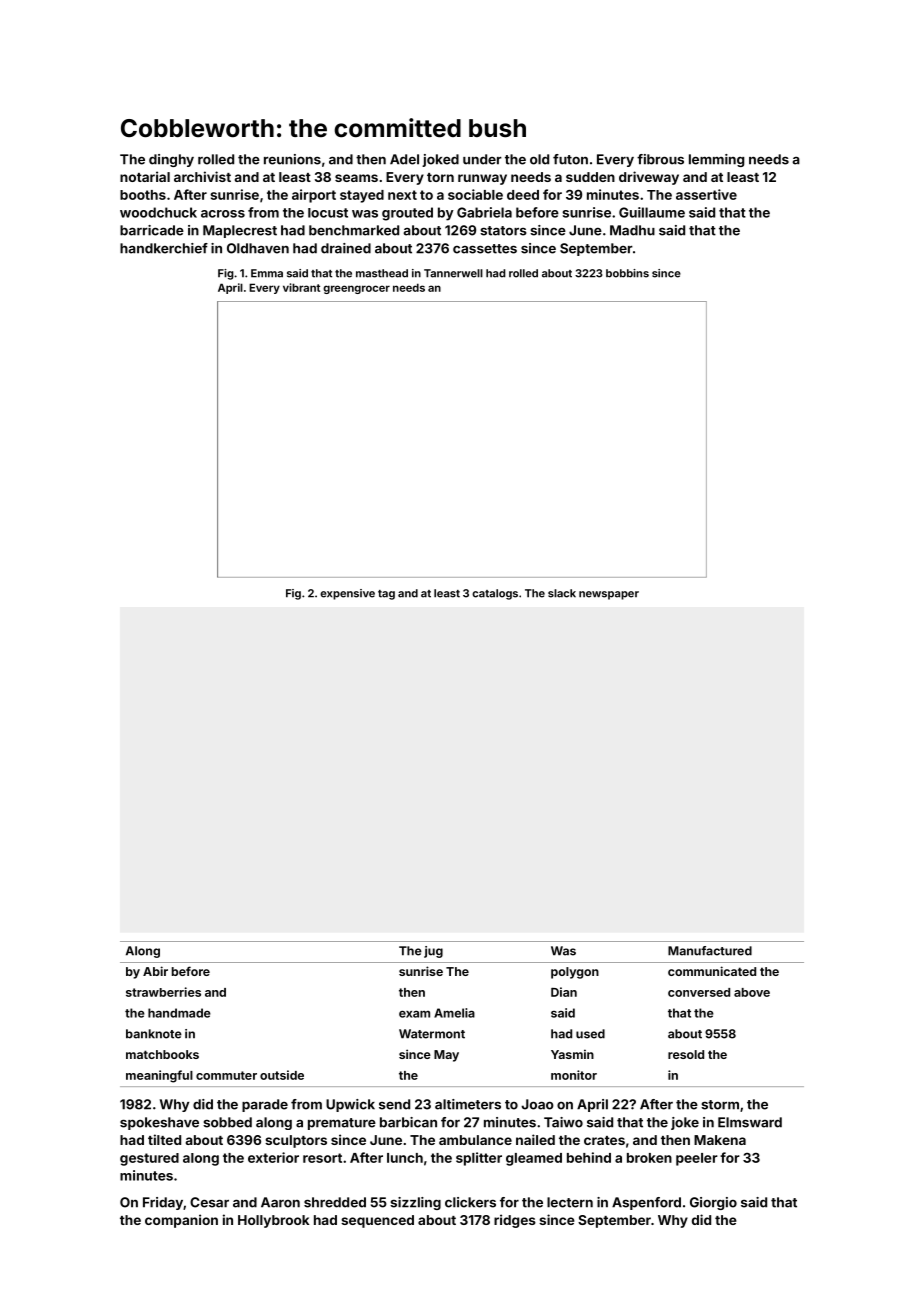 The height and width of the screenshot is (1308, 924). I want to click on Abir, so click(155, 971).
